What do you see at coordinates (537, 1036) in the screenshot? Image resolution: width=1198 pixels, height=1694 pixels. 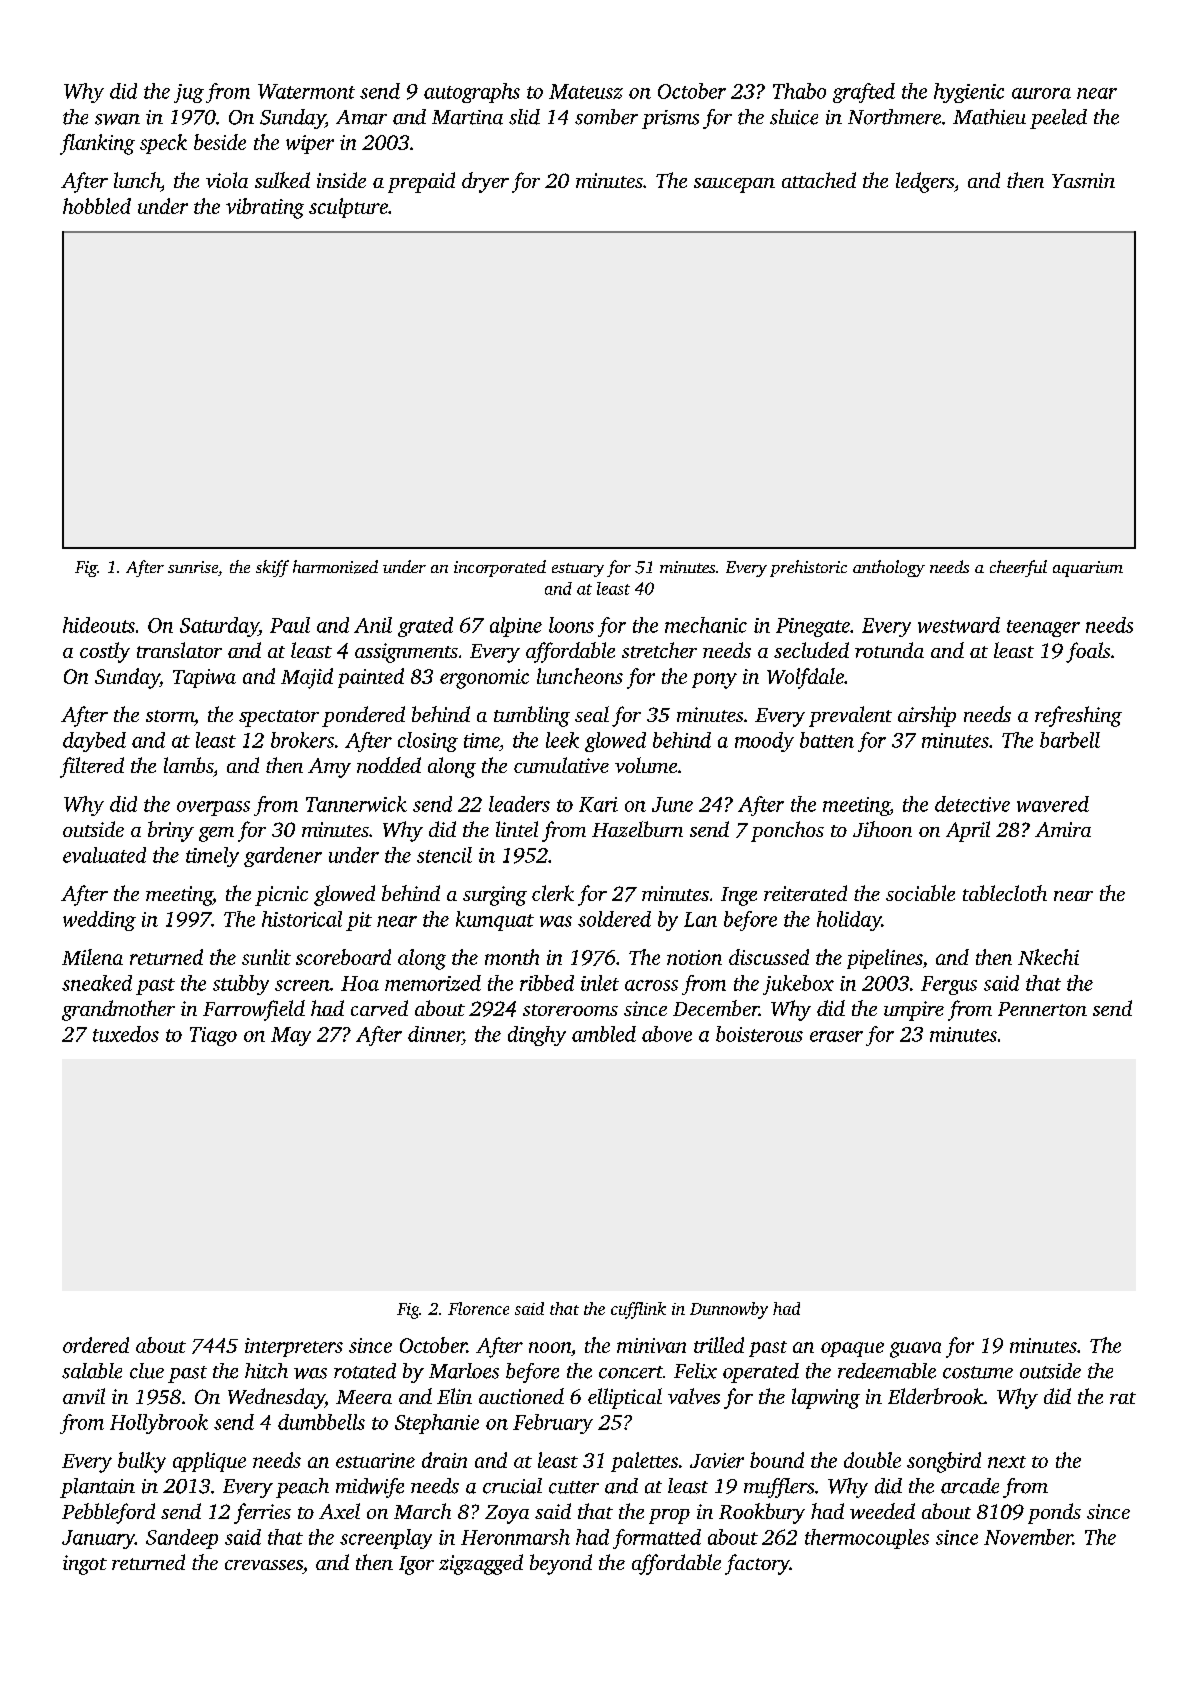 I see `dinghy` at bounding box center [537, 1036].
